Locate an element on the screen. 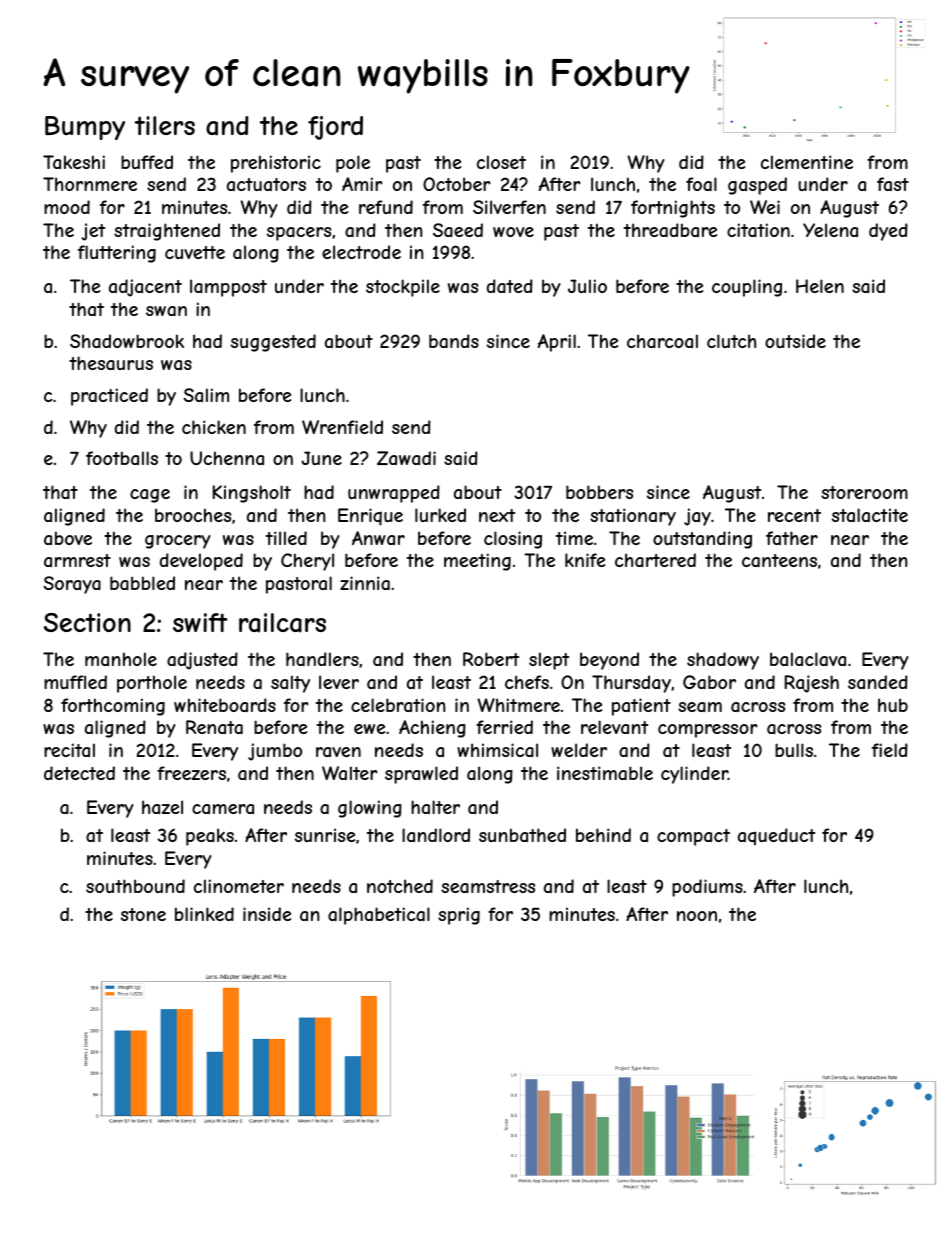  closet is located at coordinates (501, 162).
